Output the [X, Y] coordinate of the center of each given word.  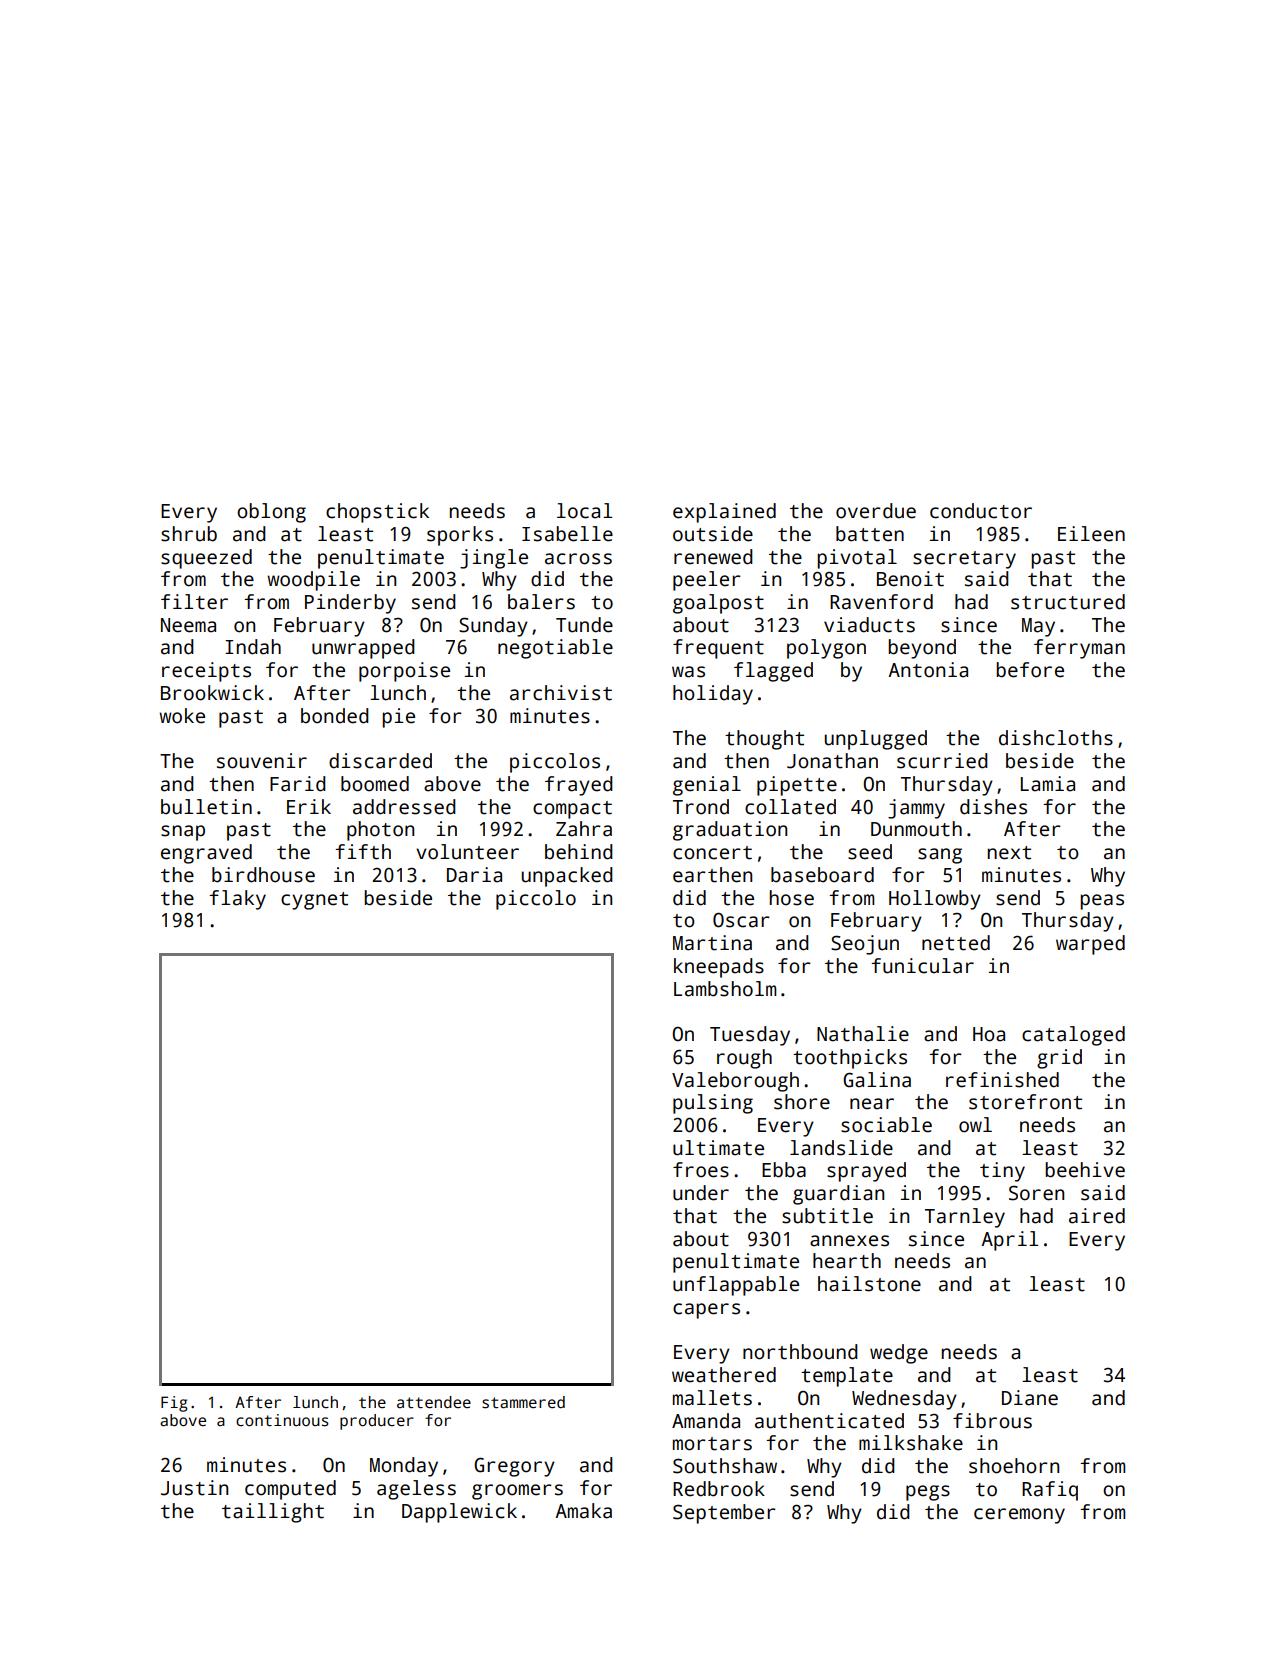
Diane [1030, 1398]
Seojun [865, 945]
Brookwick [212, 693]
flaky [237, 900]
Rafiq [1050, 1491]
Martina [712, 943]
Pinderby [350, 604]
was [688, 672]
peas [1102, 902]
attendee [434, 1402]
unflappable [736, 1286]
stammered [523, 1402]
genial [707, 786]
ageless [416, 1490]
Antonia [928, 670]
